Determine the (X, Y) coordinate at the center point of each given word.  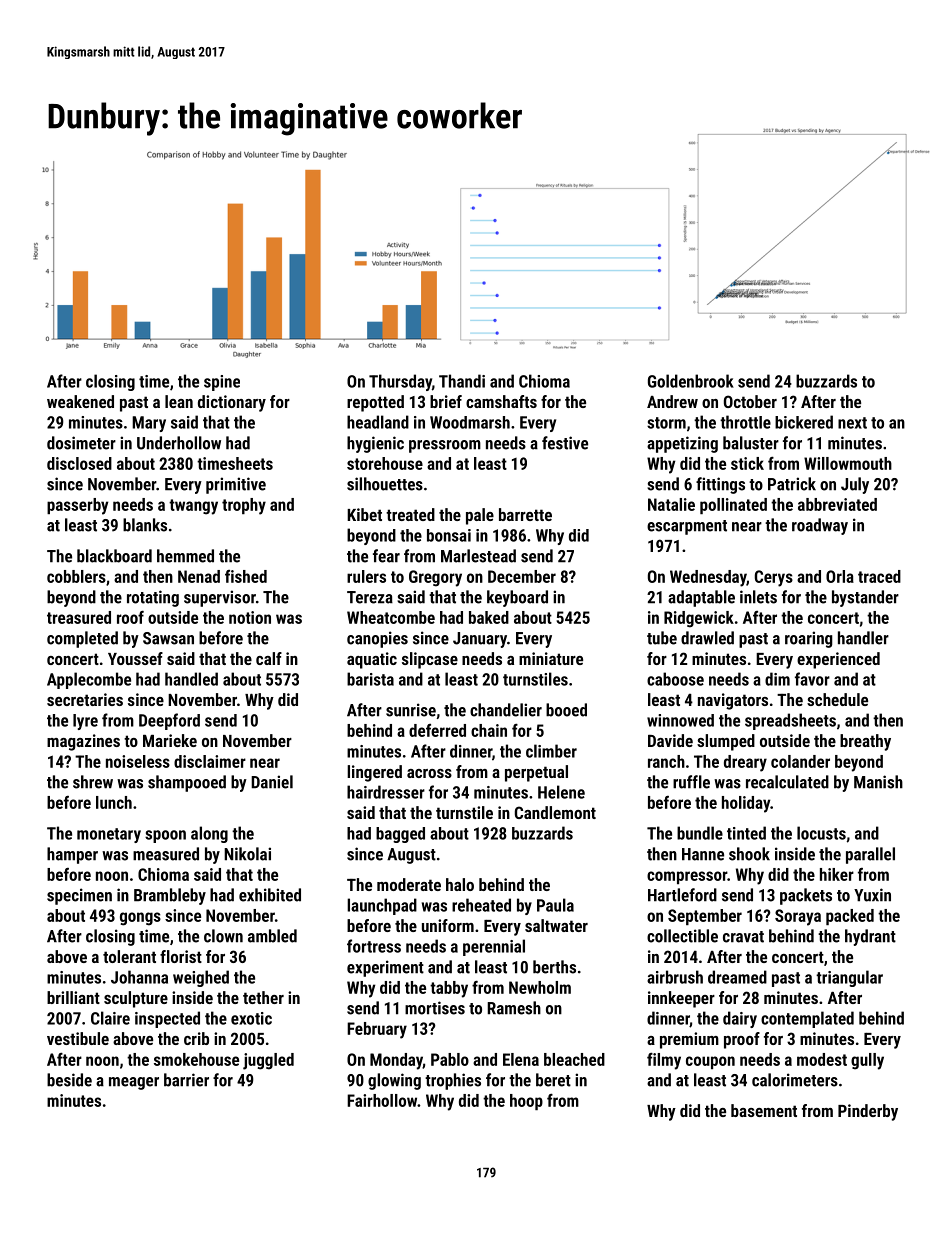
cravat (743, 937)
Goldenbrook (691, 381)
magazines (83, 742)
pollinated (733, 506)
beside (69, 1080)
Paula (555, 905)
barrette (525, 514)
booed (566, 710)
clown (223, 936)
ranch (666, 761)
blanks (145, 525)
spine (222, 383)
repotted (375, 403)
